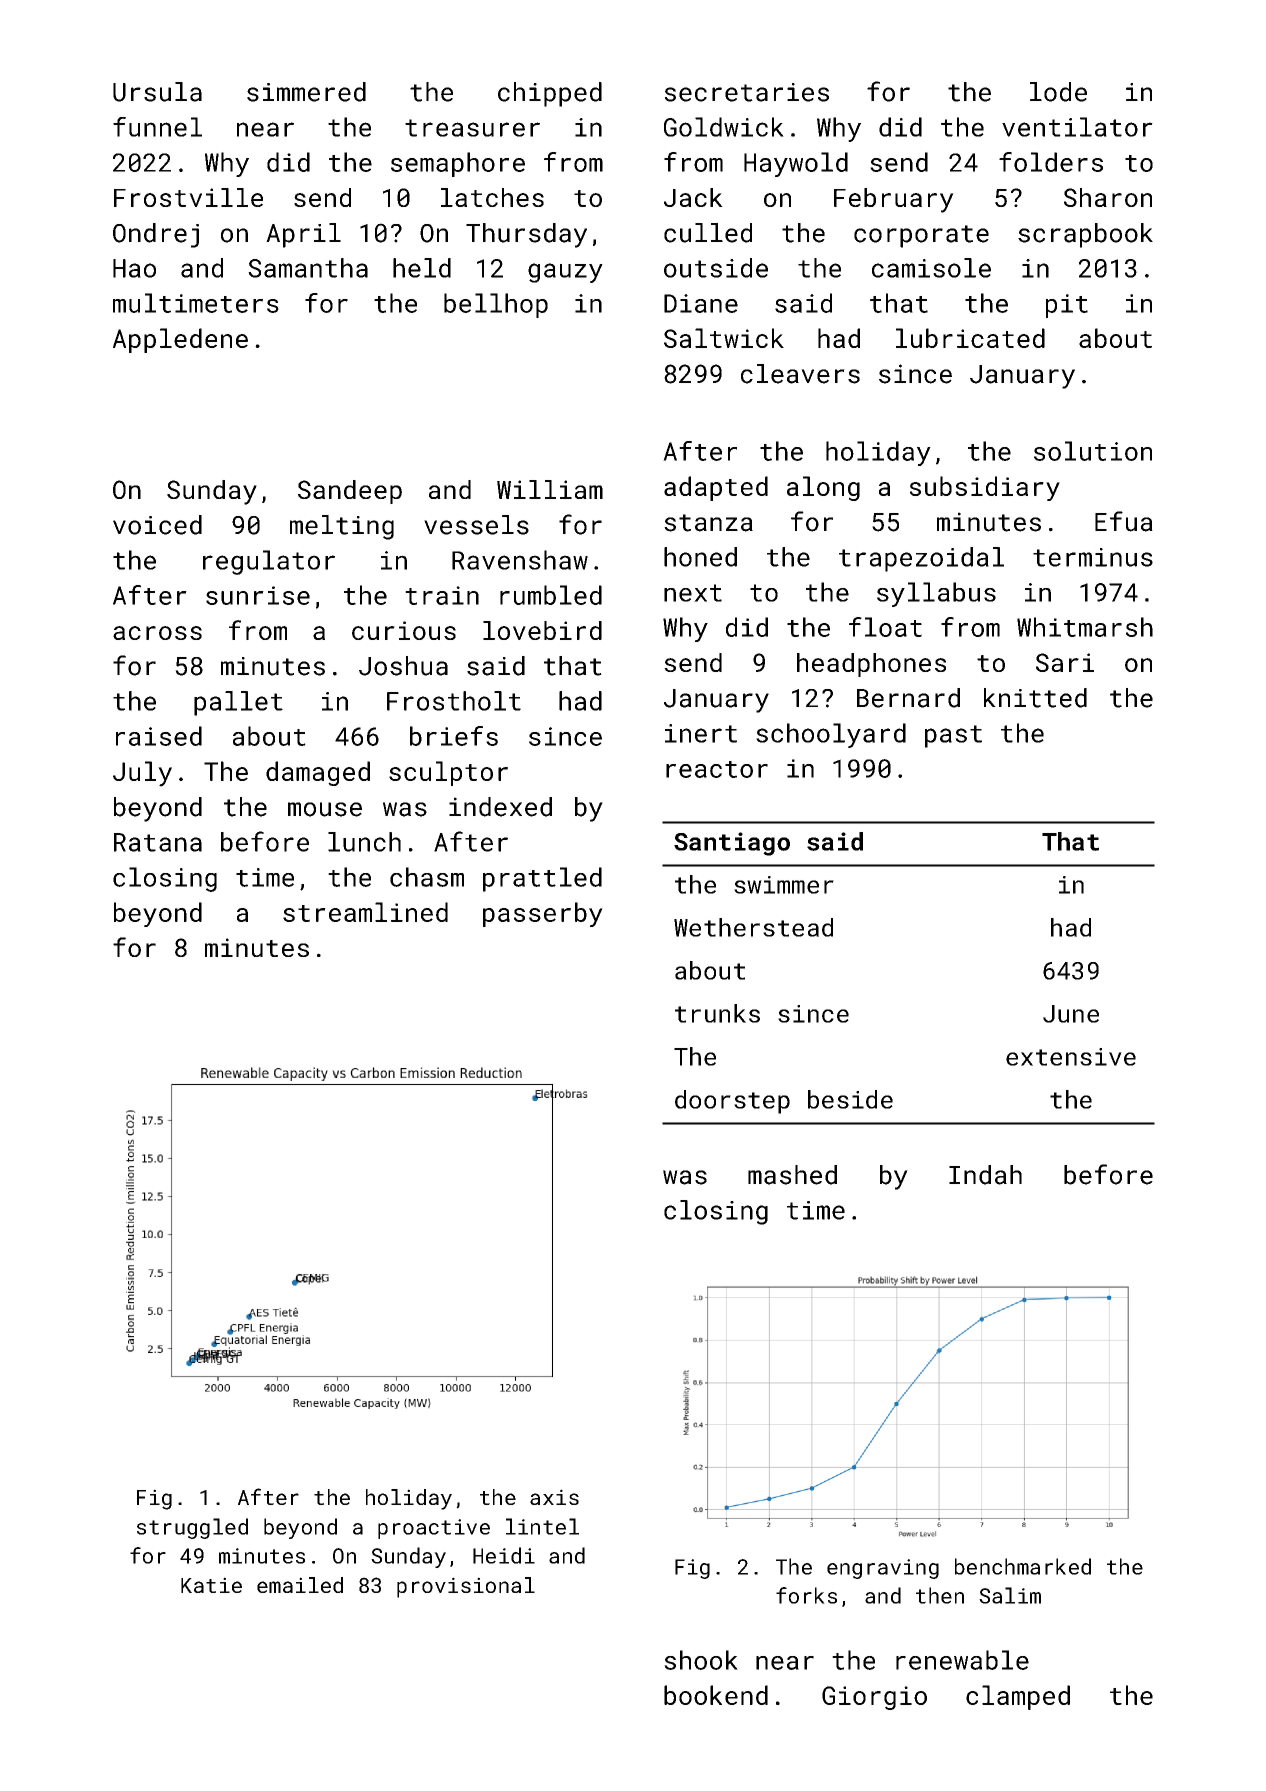 The height and width of the screenshot is (1791, 1266). What do you see at coordinates (732, 844) in the screenshot?
I see `Santiago` at bounding box center [732, 844].
